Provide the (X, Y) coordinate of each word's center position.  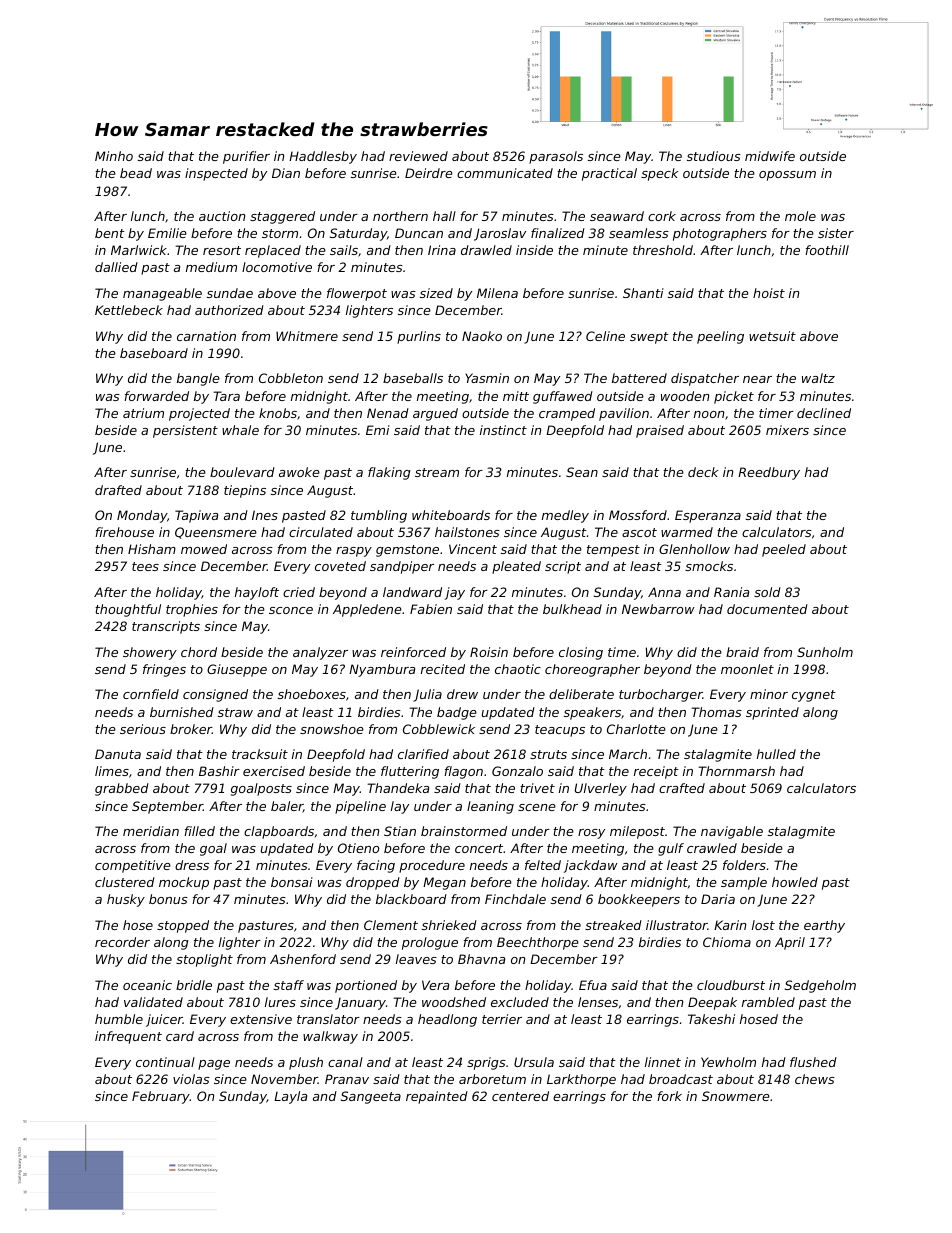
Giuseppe (237, 670)
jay (454, 593)
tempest (613, 551)
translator (328, 1019)
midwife (770, 156)
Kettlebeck (129, 310)
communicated (505, 173)
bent (110, 233)
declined (824, 413)
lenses (598, 1002)
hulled (776, 754)
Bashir (219, 771)
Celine (605, 336)
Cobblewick (439, 729)
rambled (768, 1002)
